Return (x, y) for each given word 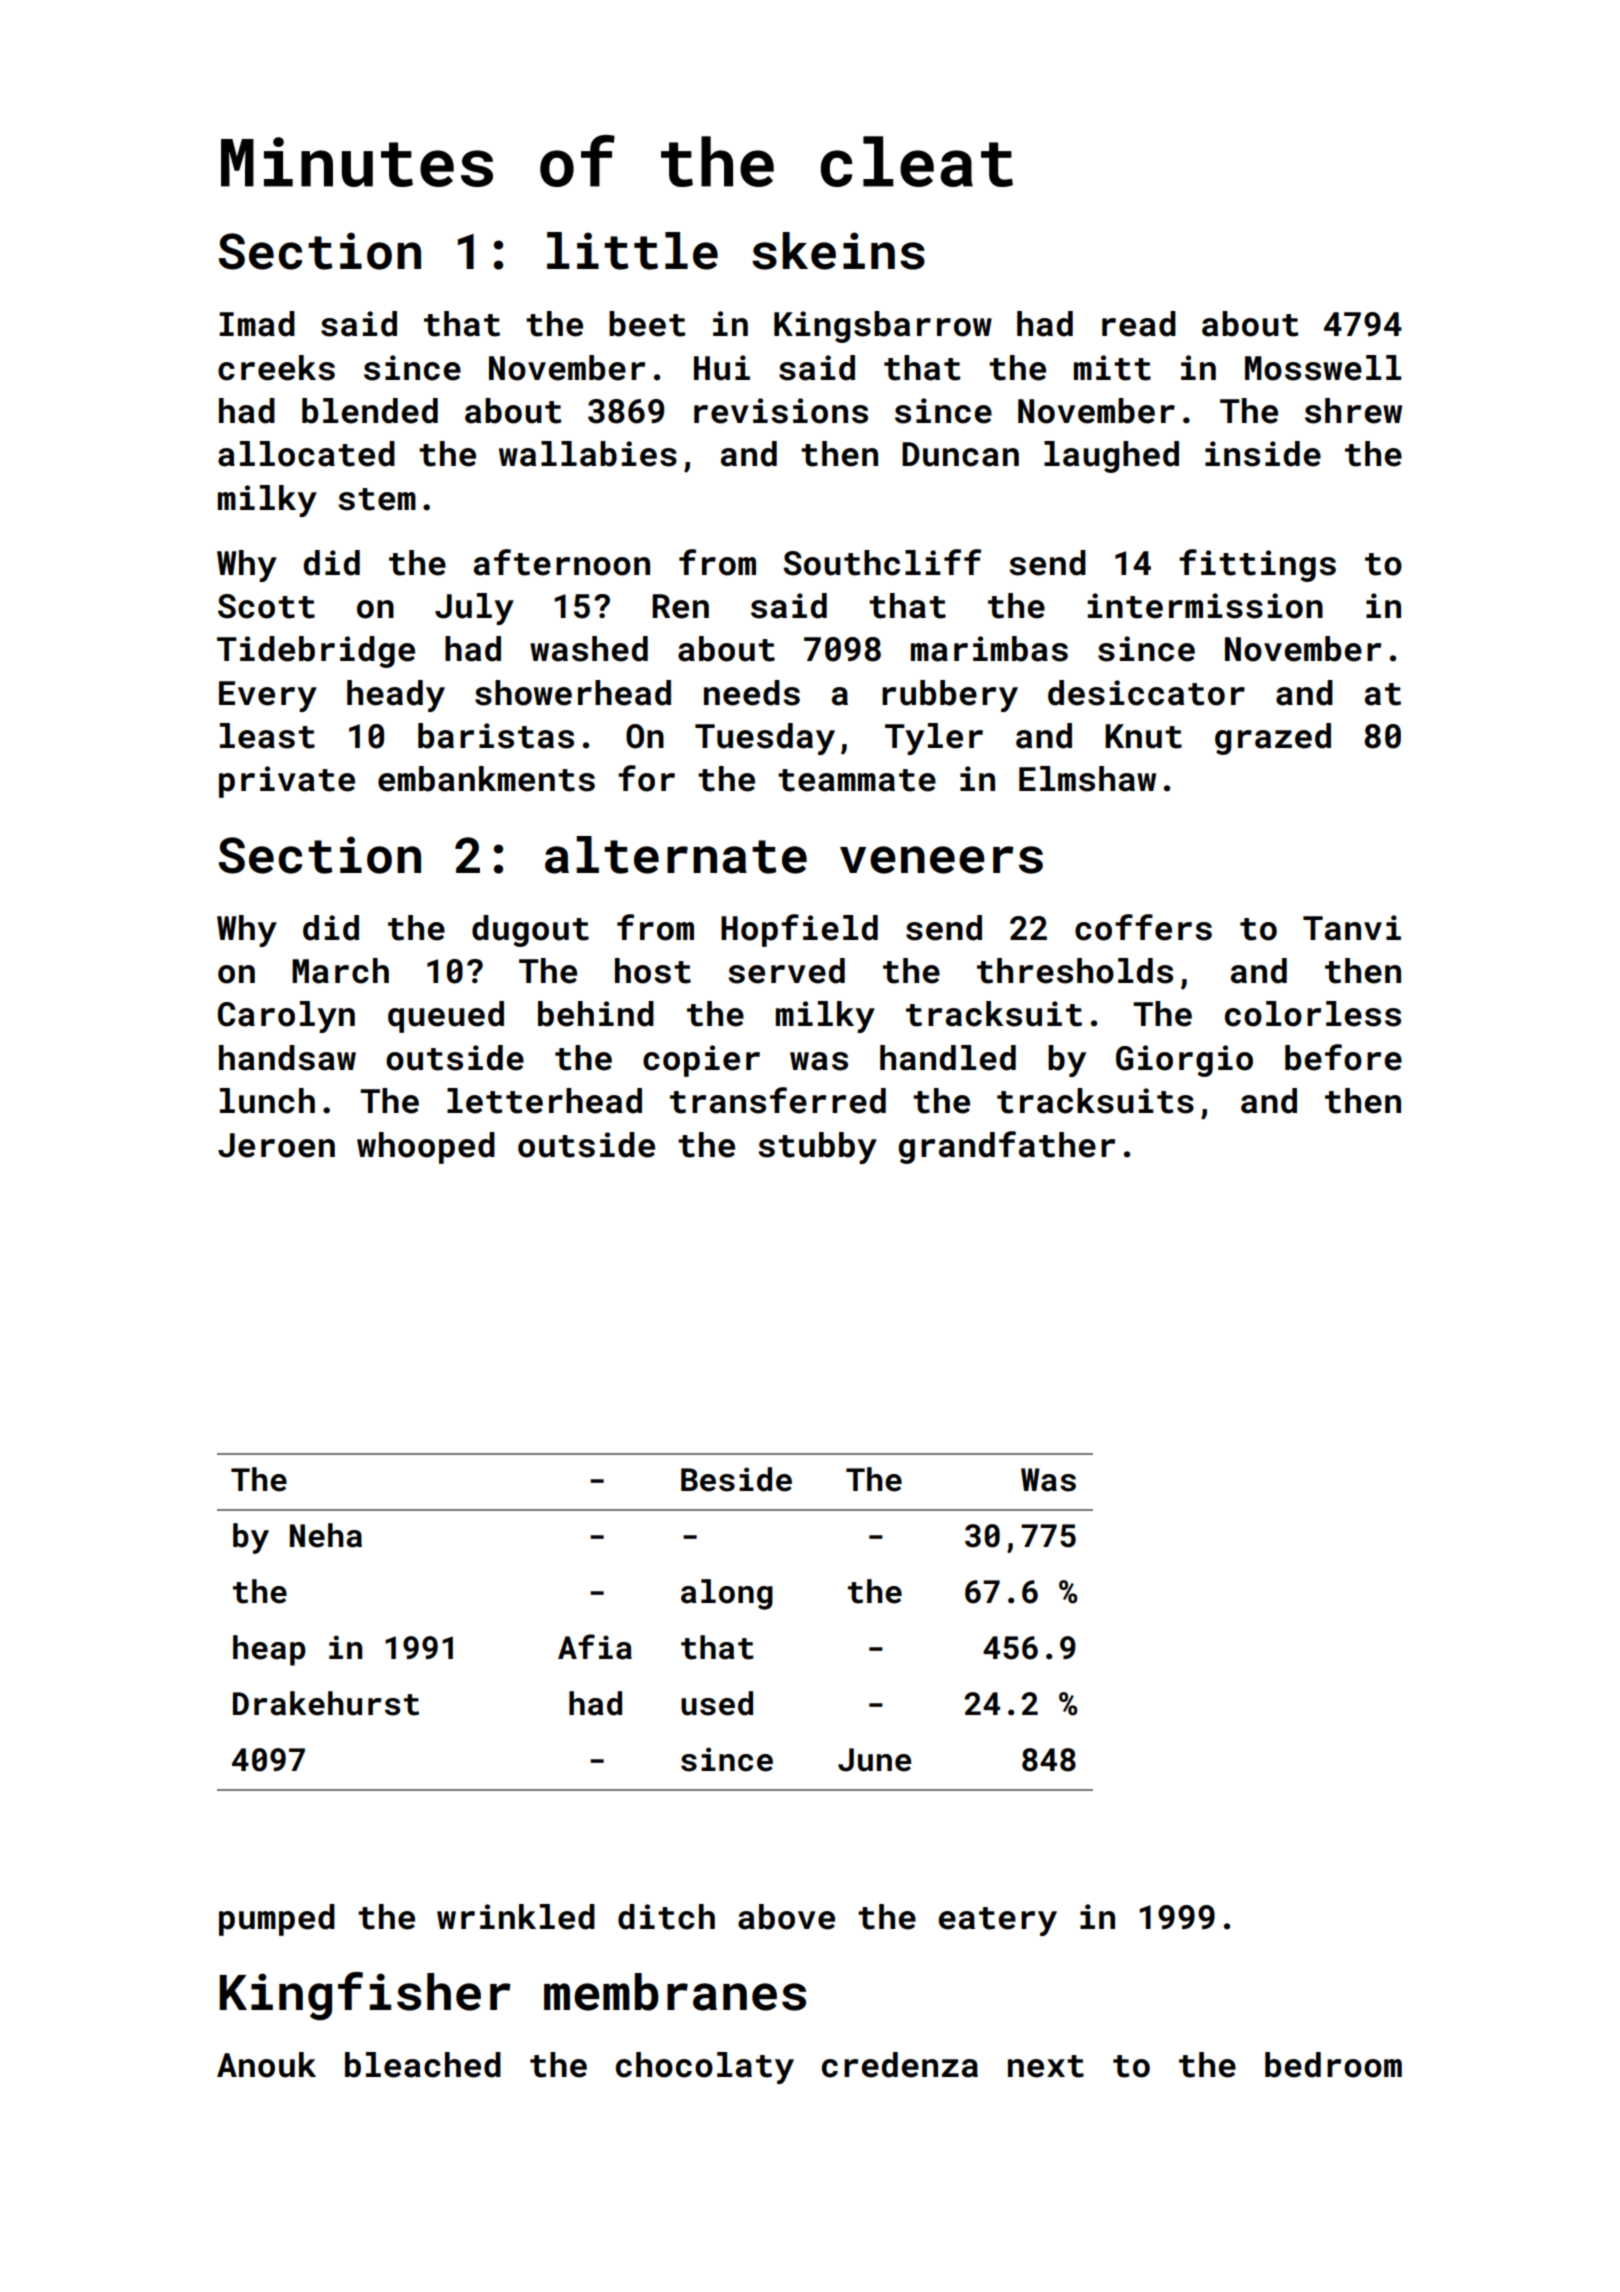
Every (268, 696)
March (340, 971)
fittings (1257, 565)
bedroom (1333, 2065)
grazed (1273, 739)
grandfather (1007, 1147)
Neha (326, 1535)
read (1139, 324)
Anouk (266, 2065)
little (632, 251)
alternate (676, 855)
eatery (997, 1921)
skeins (838, 251)
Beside (736, 1479)
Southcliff (882, 562)
